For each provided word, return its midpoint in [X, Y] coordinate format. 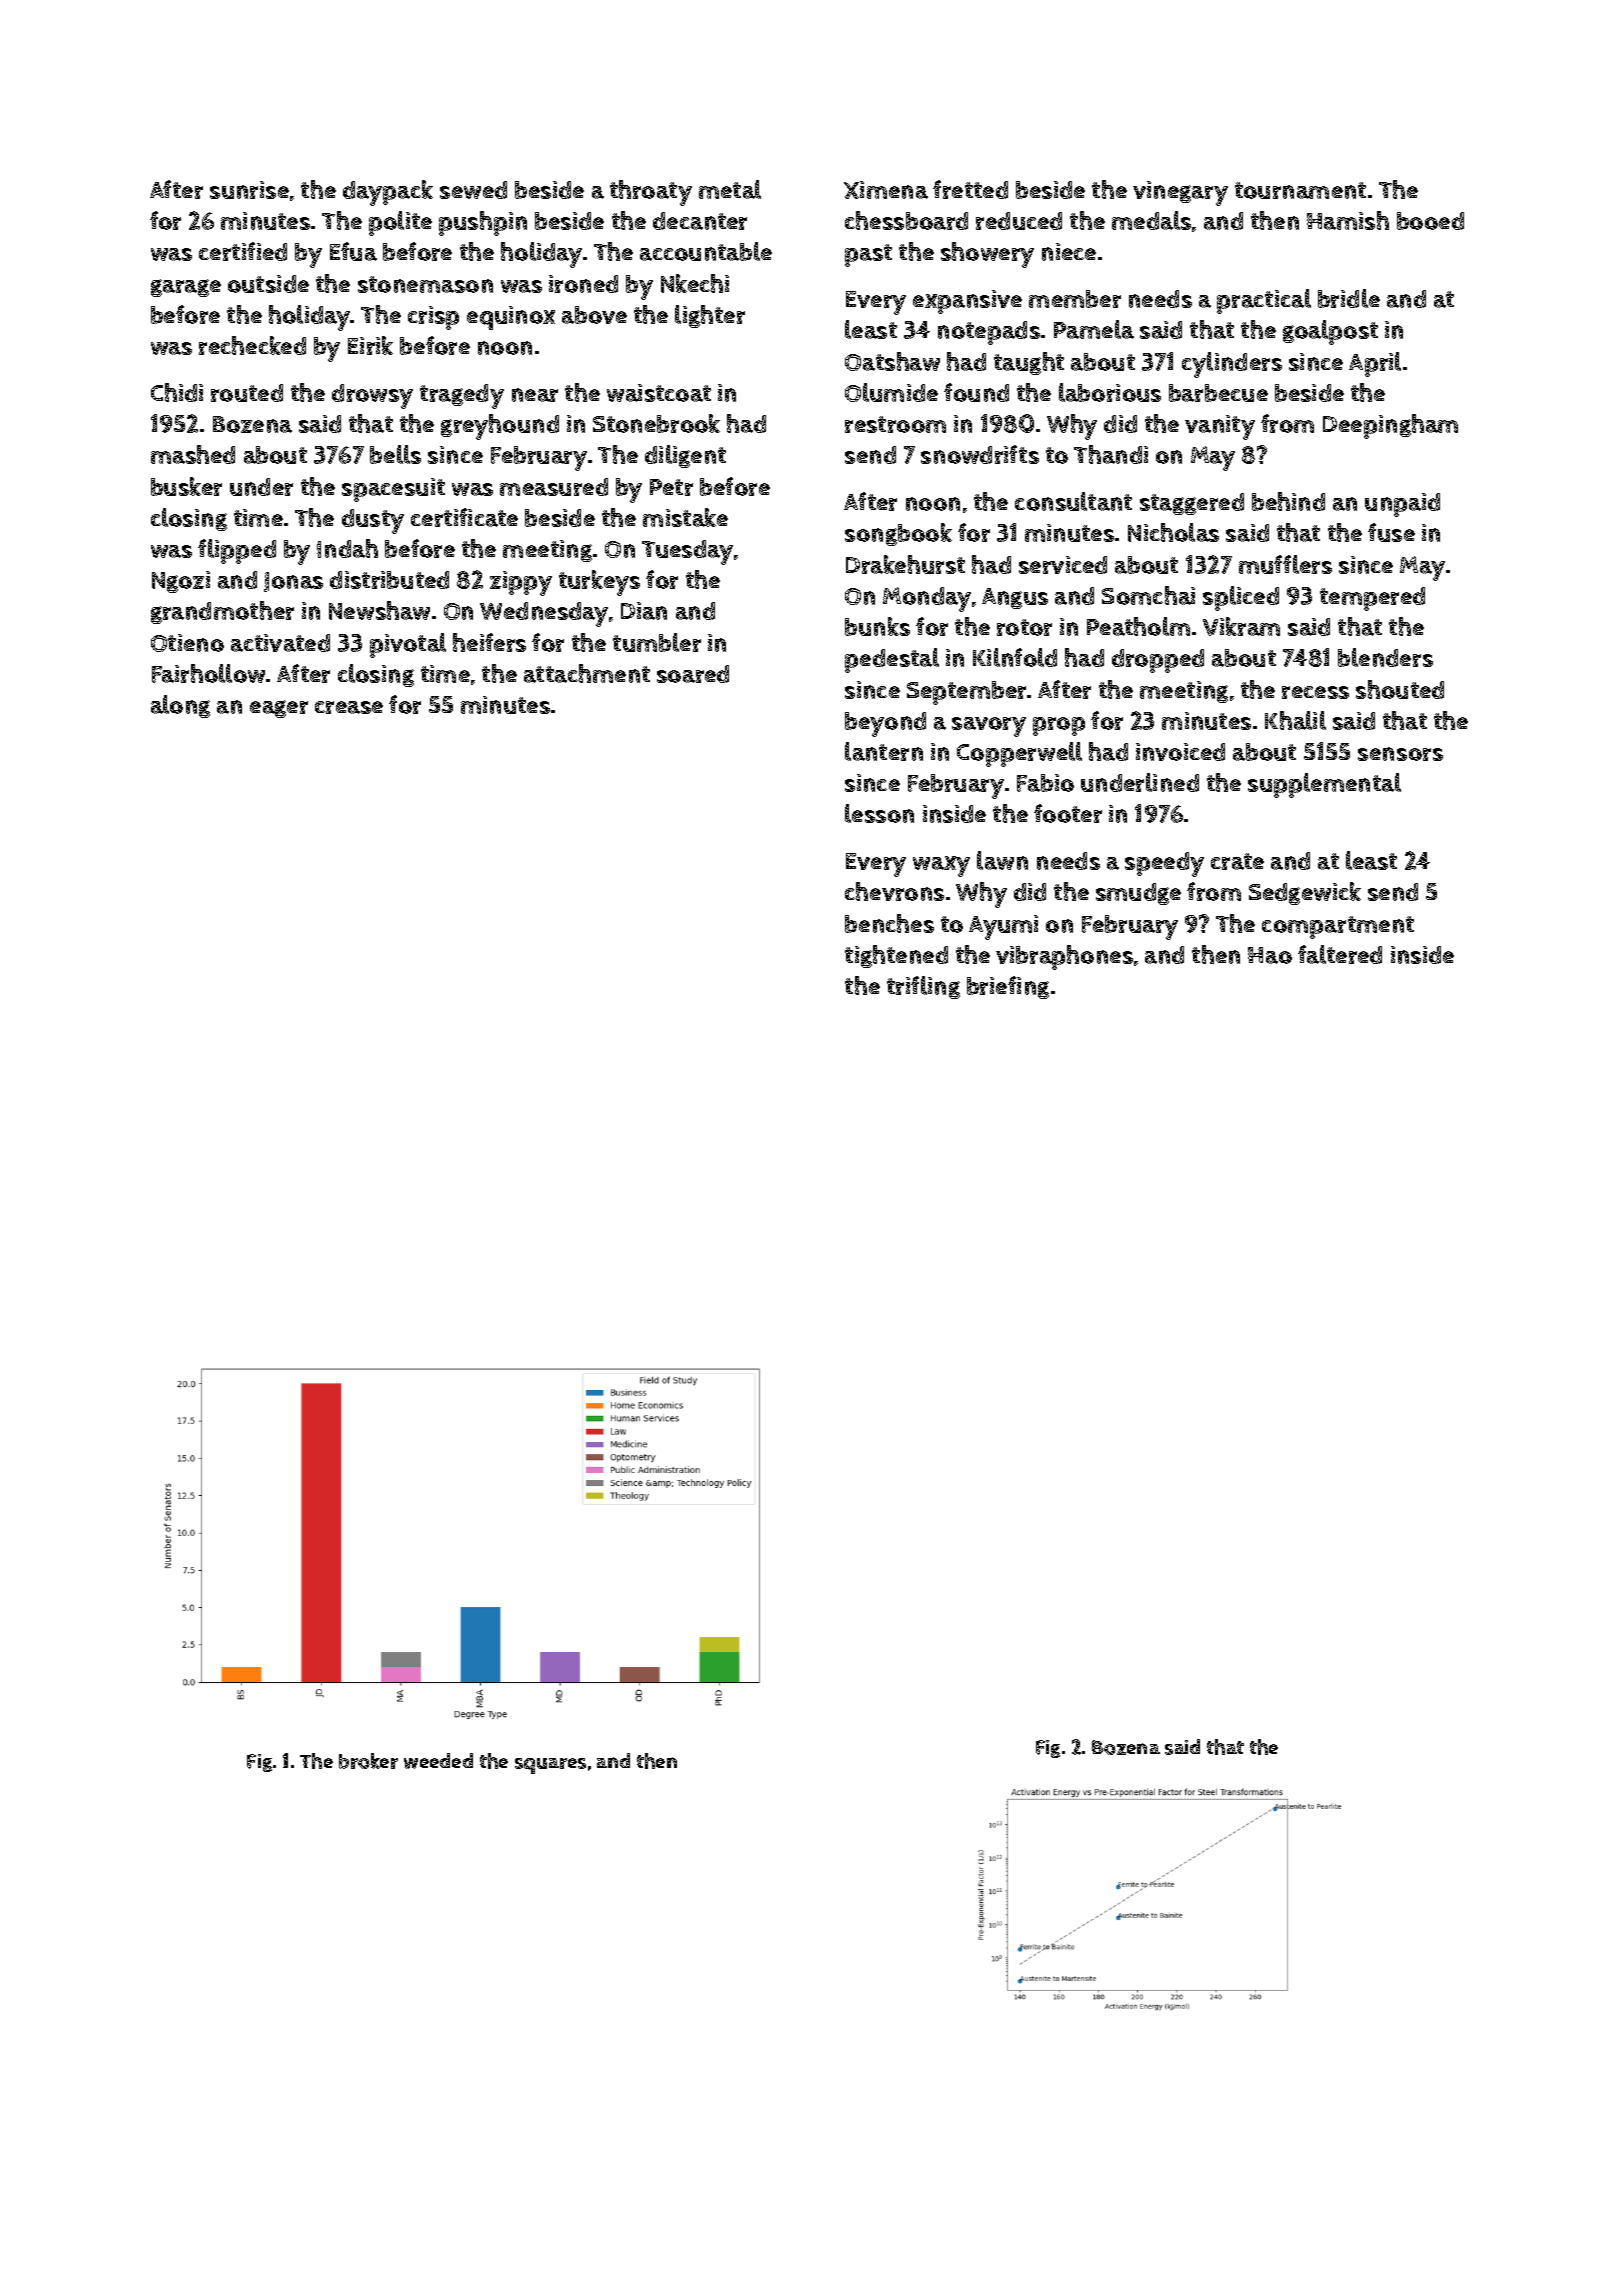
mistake [685, 517]
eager [279, 709]
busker [186, 486]
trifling [923, 987]
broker [368, 1761]
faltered [1340, 954]
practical [1264, 301]
